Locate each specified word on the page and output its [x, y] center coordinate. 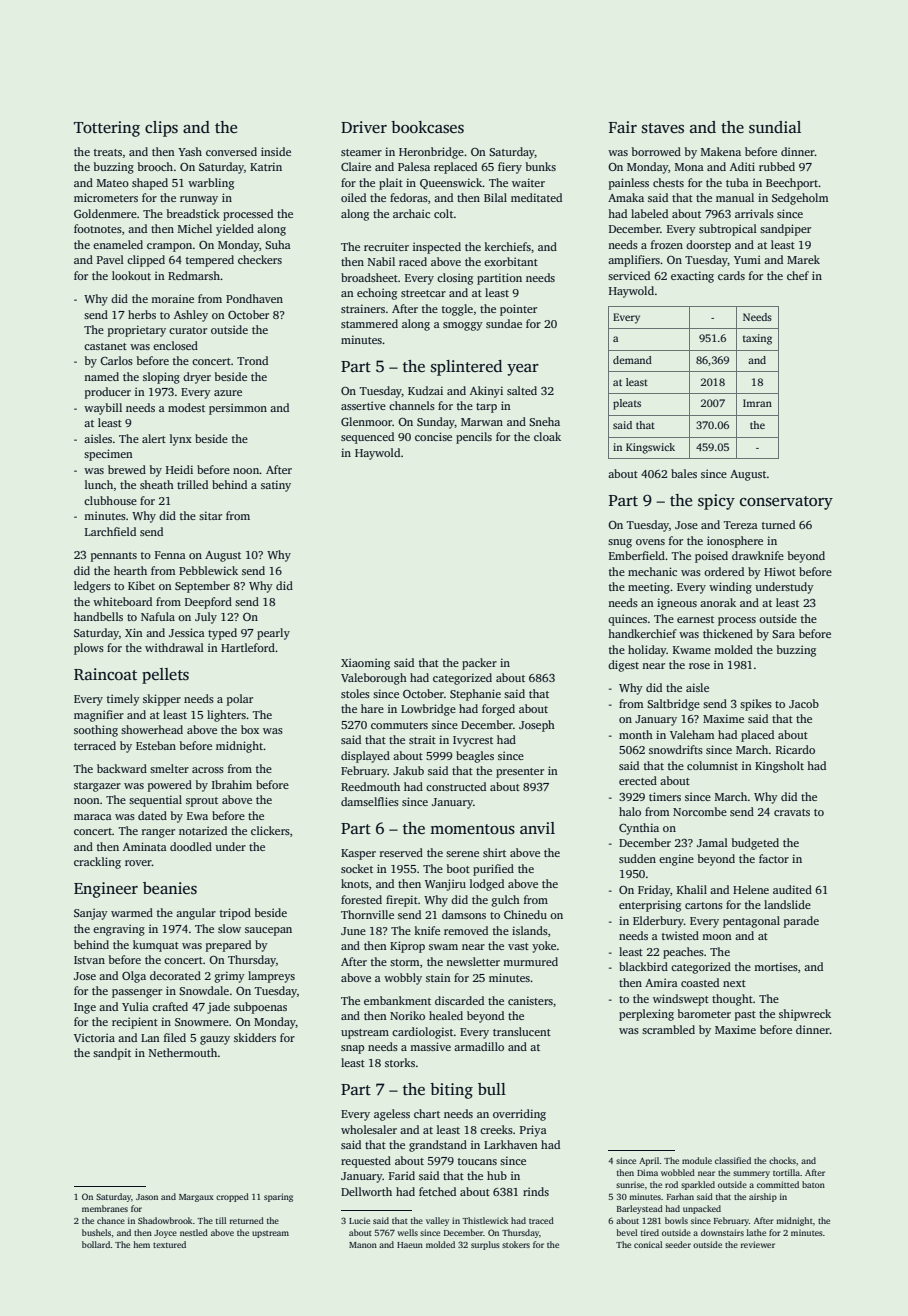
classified [733, 1160]
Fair [623, 127]
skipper [162, 700]
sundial [775, 127]
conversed [231, 151]
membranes [105, 1208]
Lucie [359, 1220]
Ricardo [795, 749]
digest [623, 666]
